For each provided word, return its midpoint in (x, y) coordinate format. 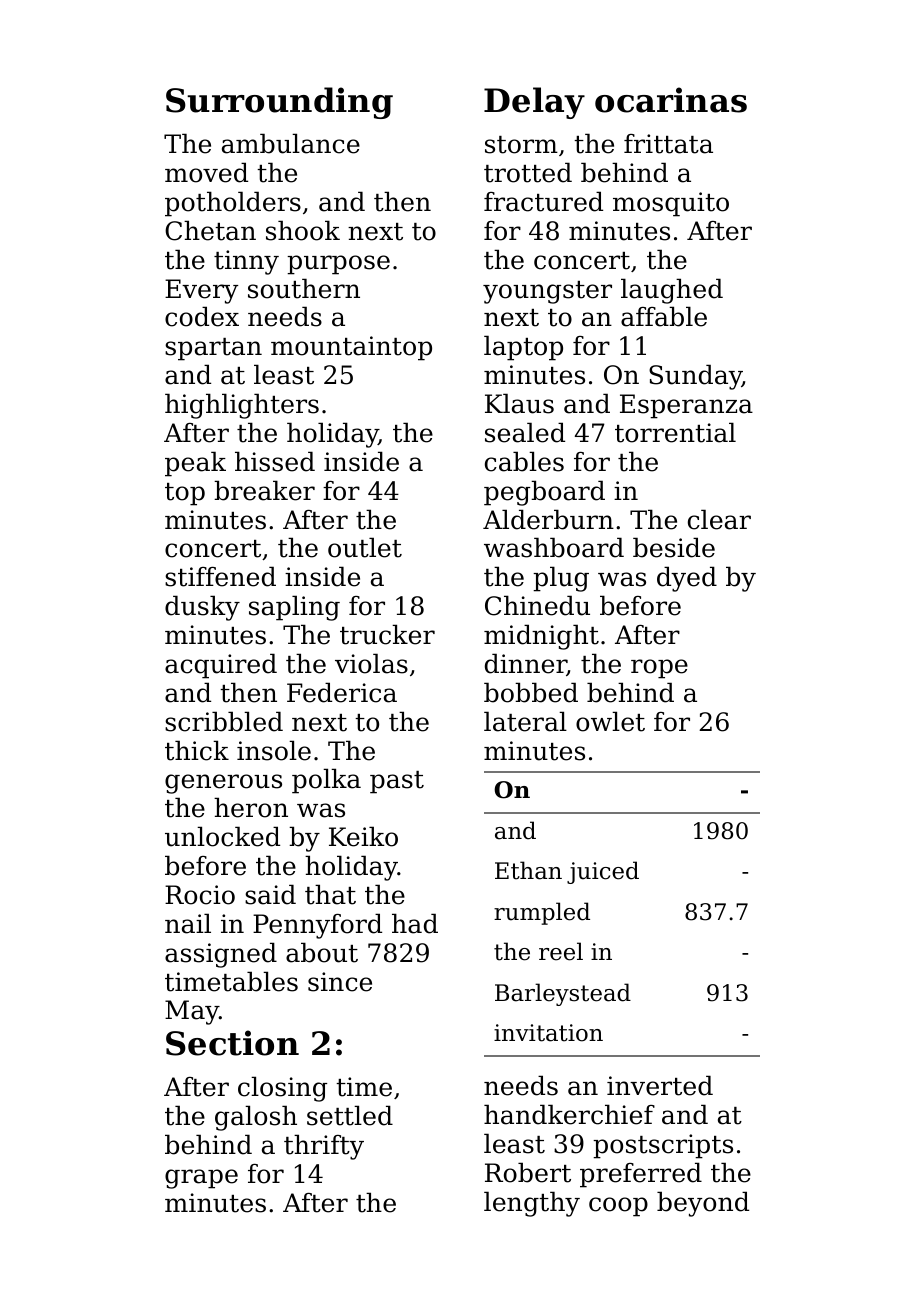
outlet (365, 547)
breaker (264, 490)
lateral (525, 721)
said (270, 894)
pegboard (544, 493)
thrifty (324, 1147)
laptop (523, 348)
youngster (547, 292)
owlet (610, 721)
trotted (528, 172)
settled (350, 1115)
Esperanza (686, 406)
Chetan (210, 230)
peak (195, 464)
